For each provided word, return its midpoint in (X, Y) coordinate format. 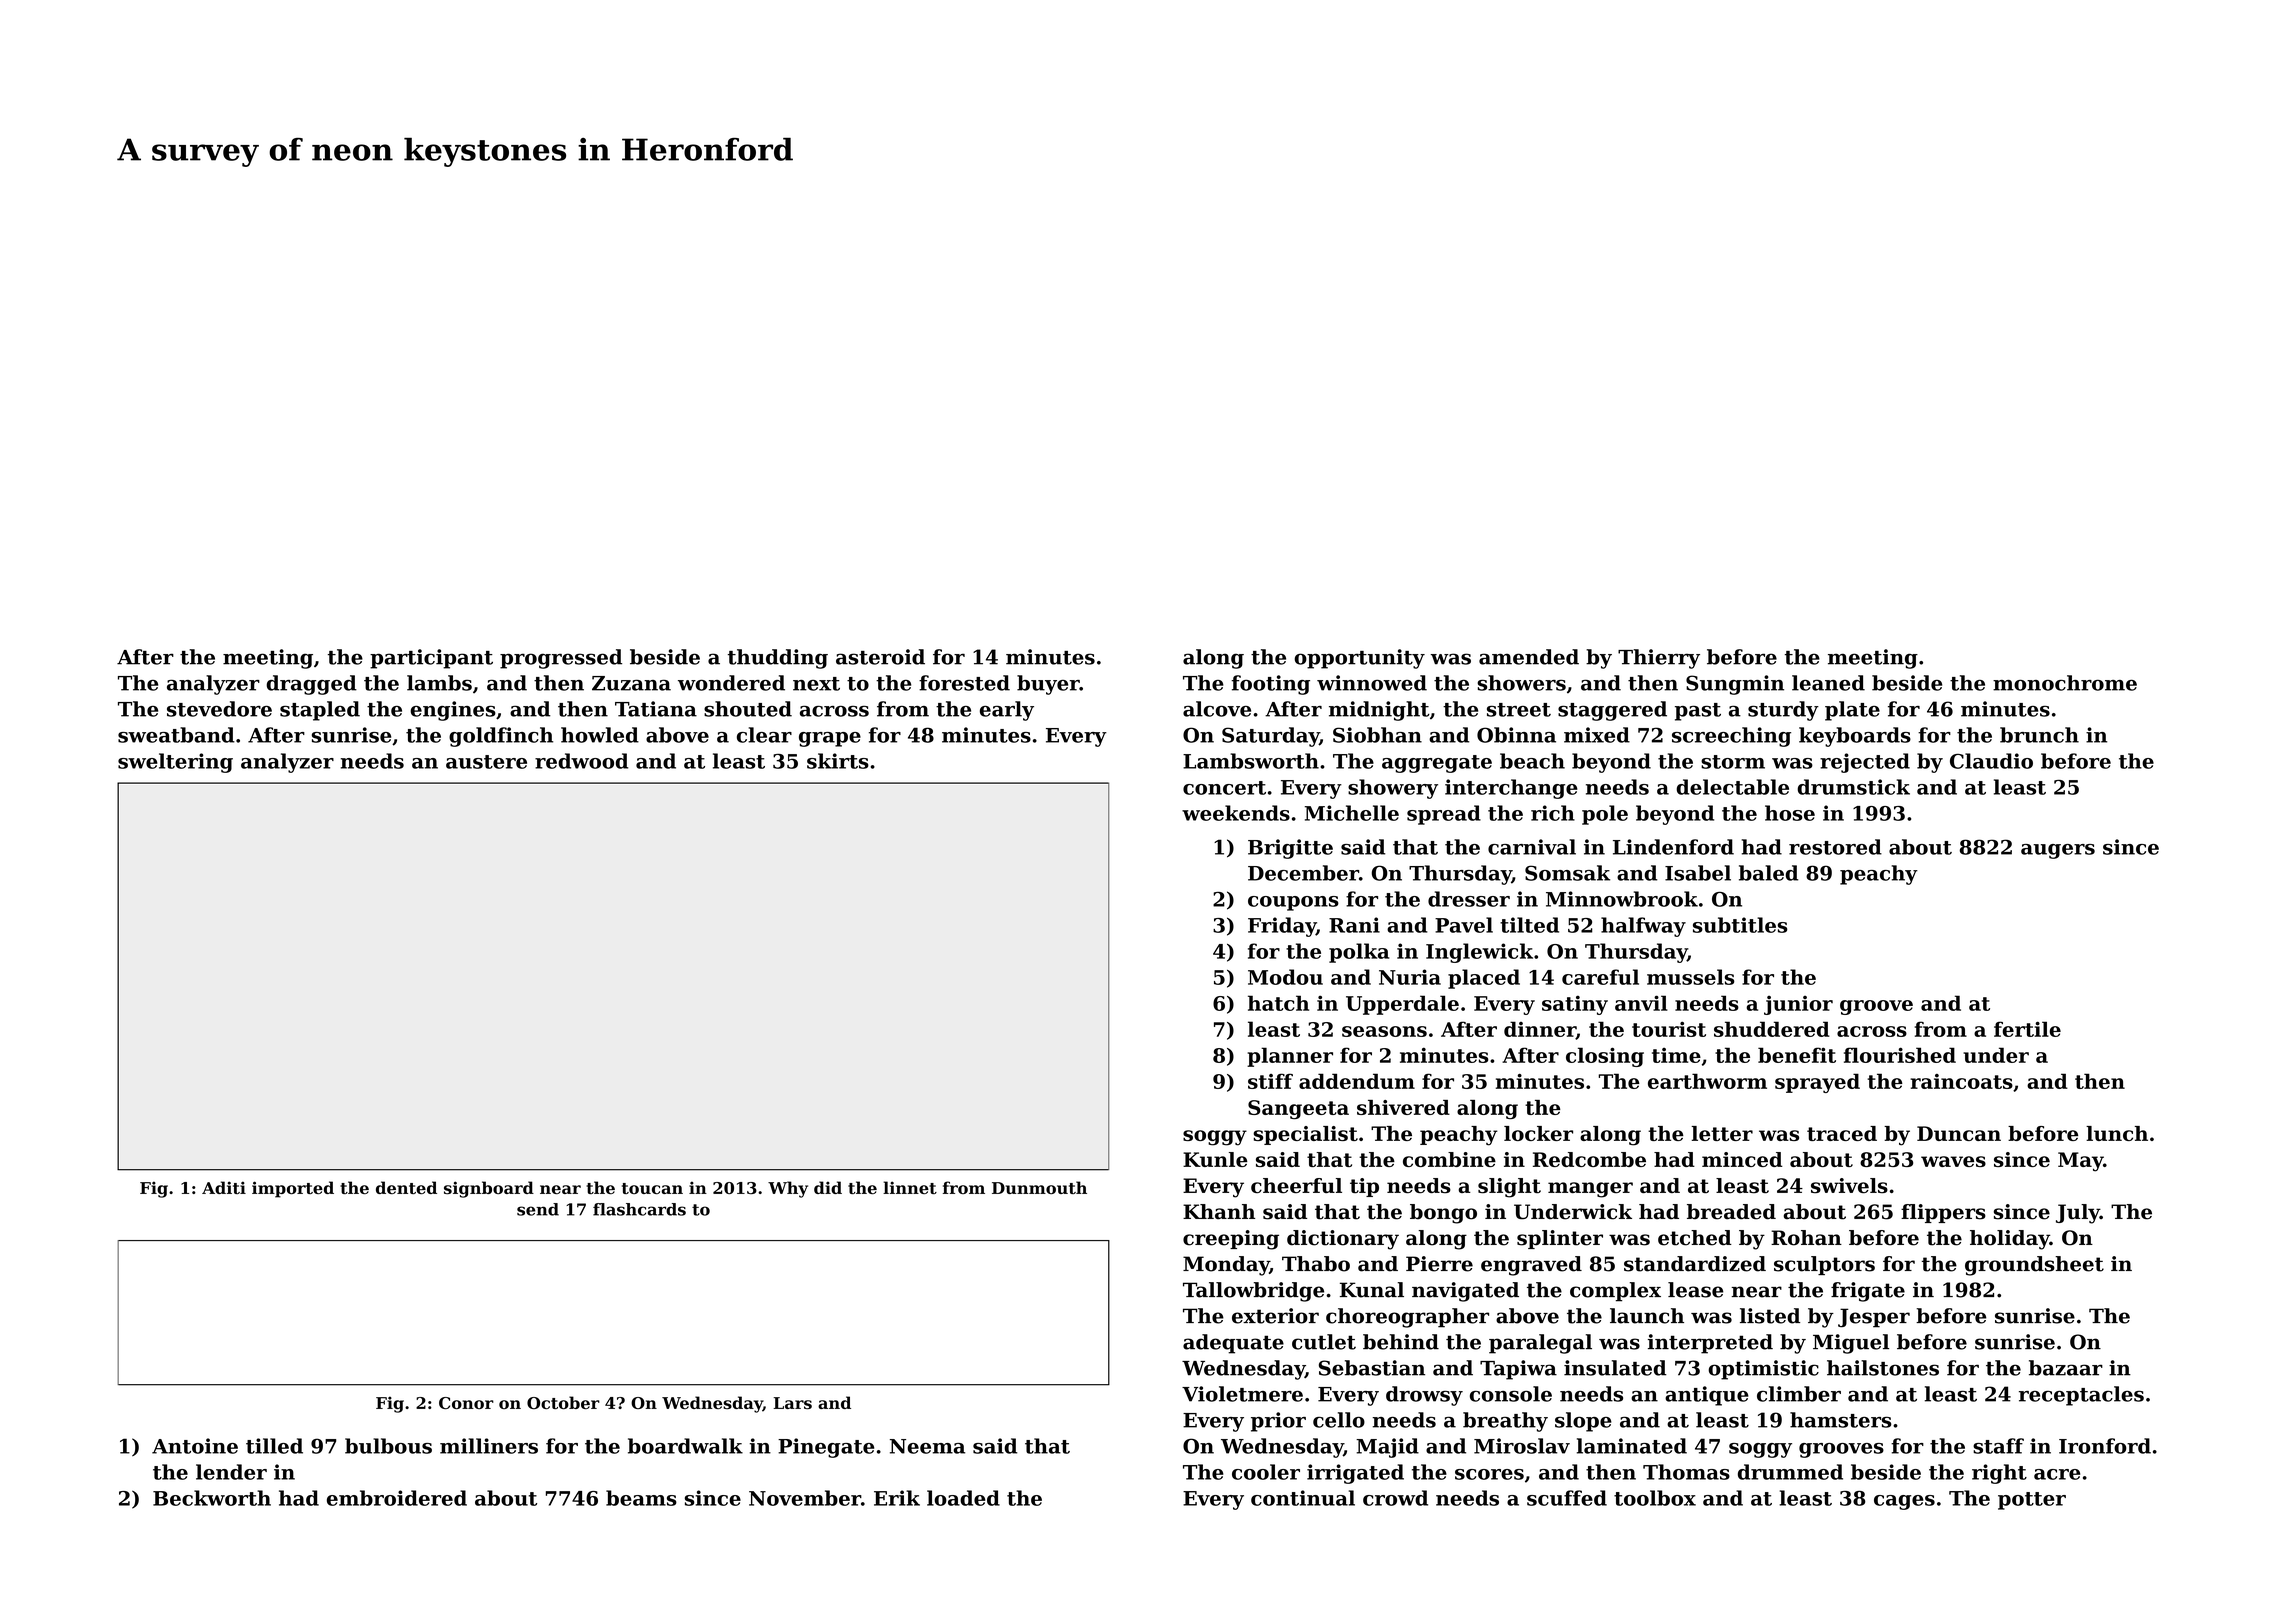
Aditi (224, 1187)
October (563, 1402)
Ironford (2105, 1446)
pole (1605, 815)
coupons (1293, 903)
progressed (561, 659)
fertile (2027, 1029)
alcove (1217, 709)
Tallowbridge (1253, 1292)
